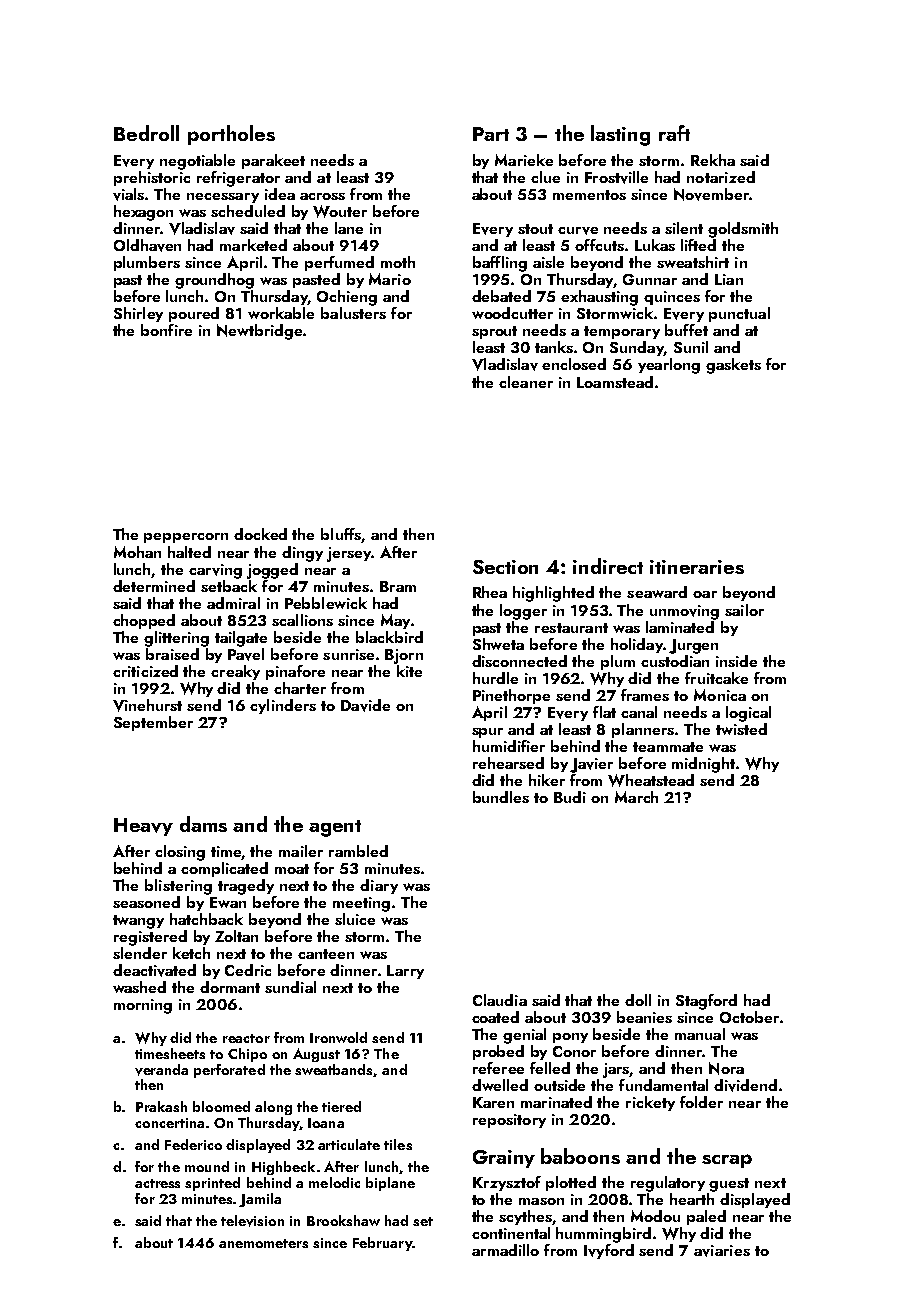 The height and width of the screenshot is (1316, 908). Describe the element at coordinates (140, 953) in the screenshot. I see `slender` at that location.
